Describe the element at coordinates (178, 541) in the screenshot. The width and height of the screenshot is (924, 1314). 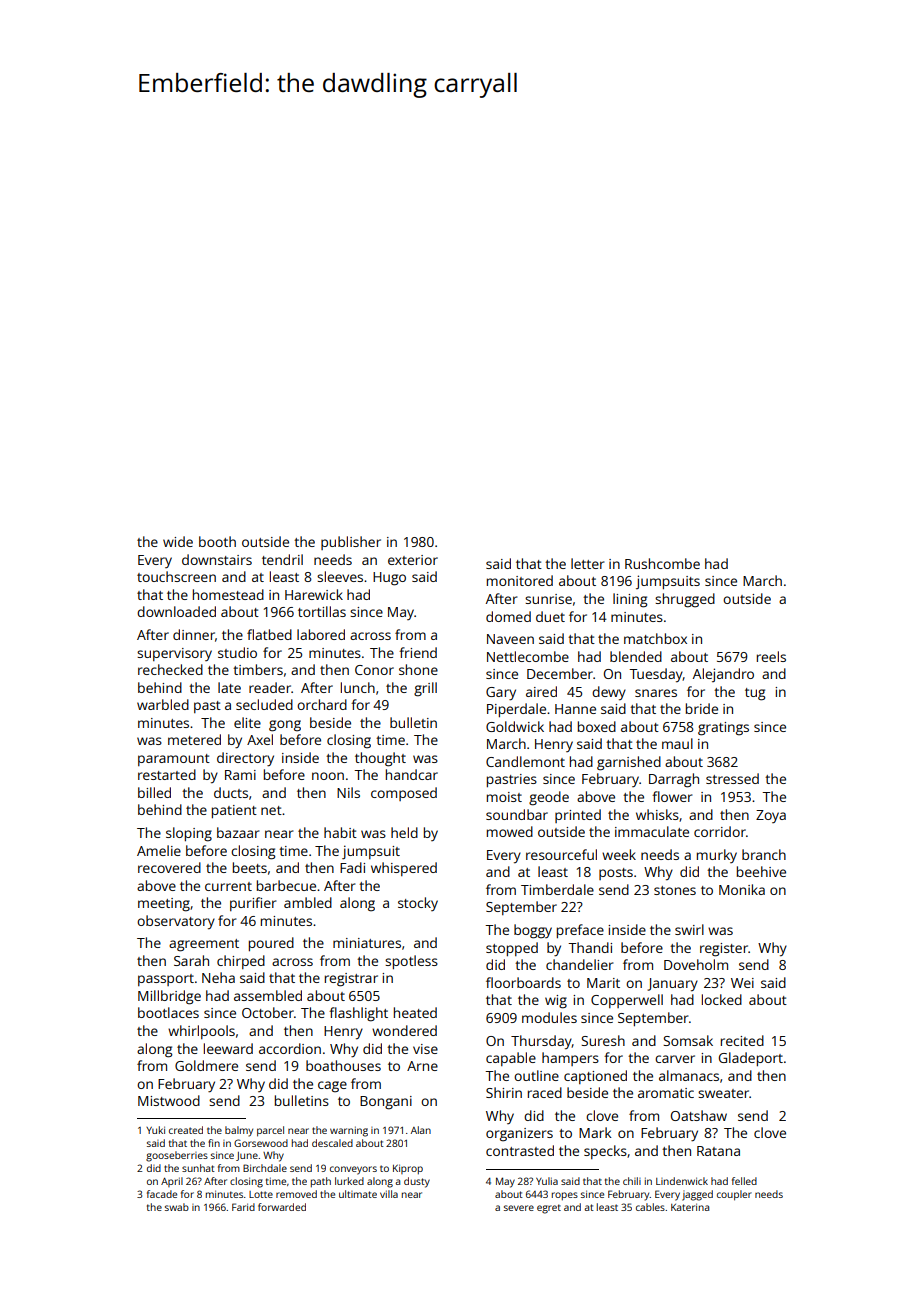
I see `wide` at that location.
